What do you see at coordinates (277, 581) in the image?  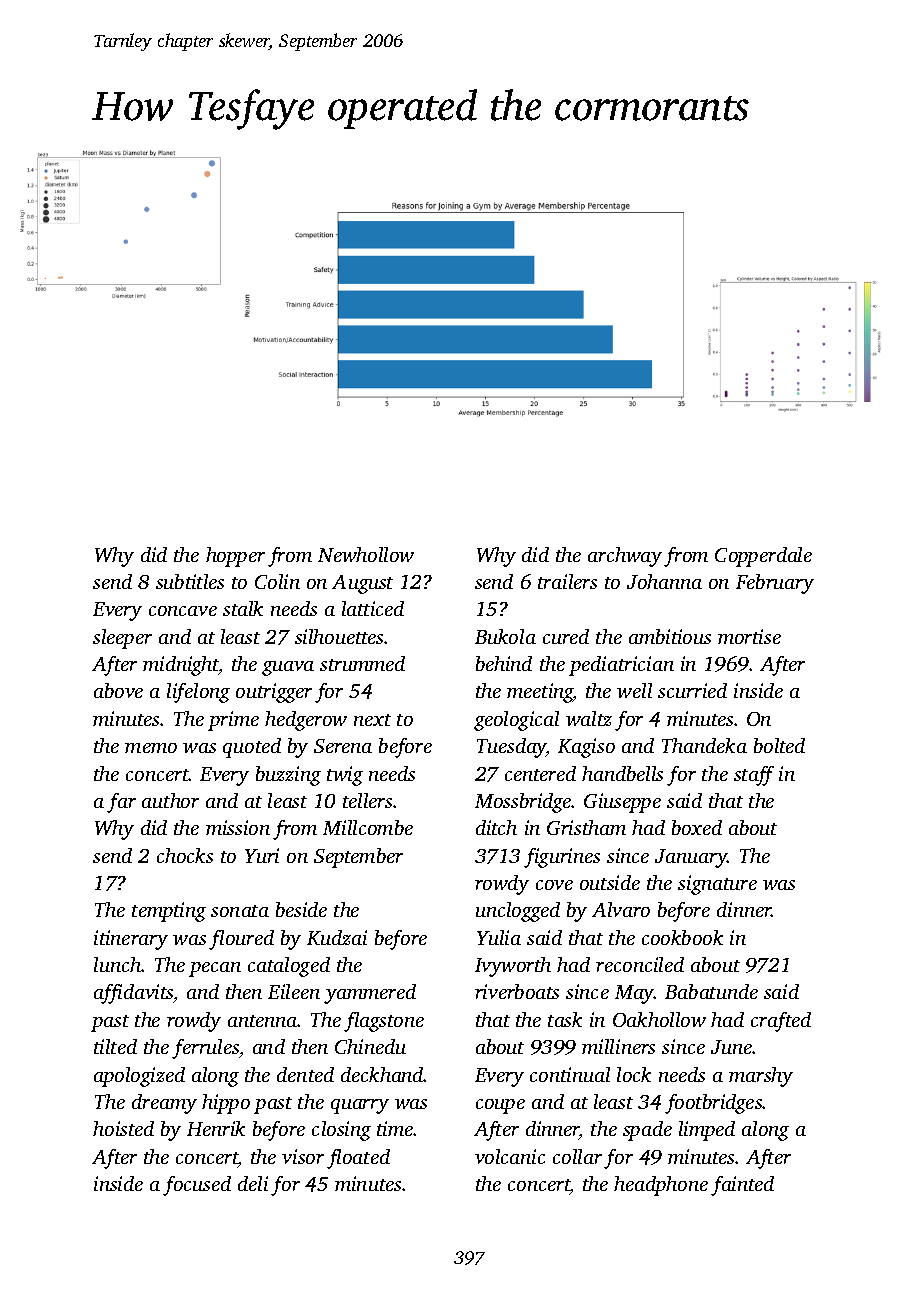 I see `Colin` at bounding box center [277, 581].
